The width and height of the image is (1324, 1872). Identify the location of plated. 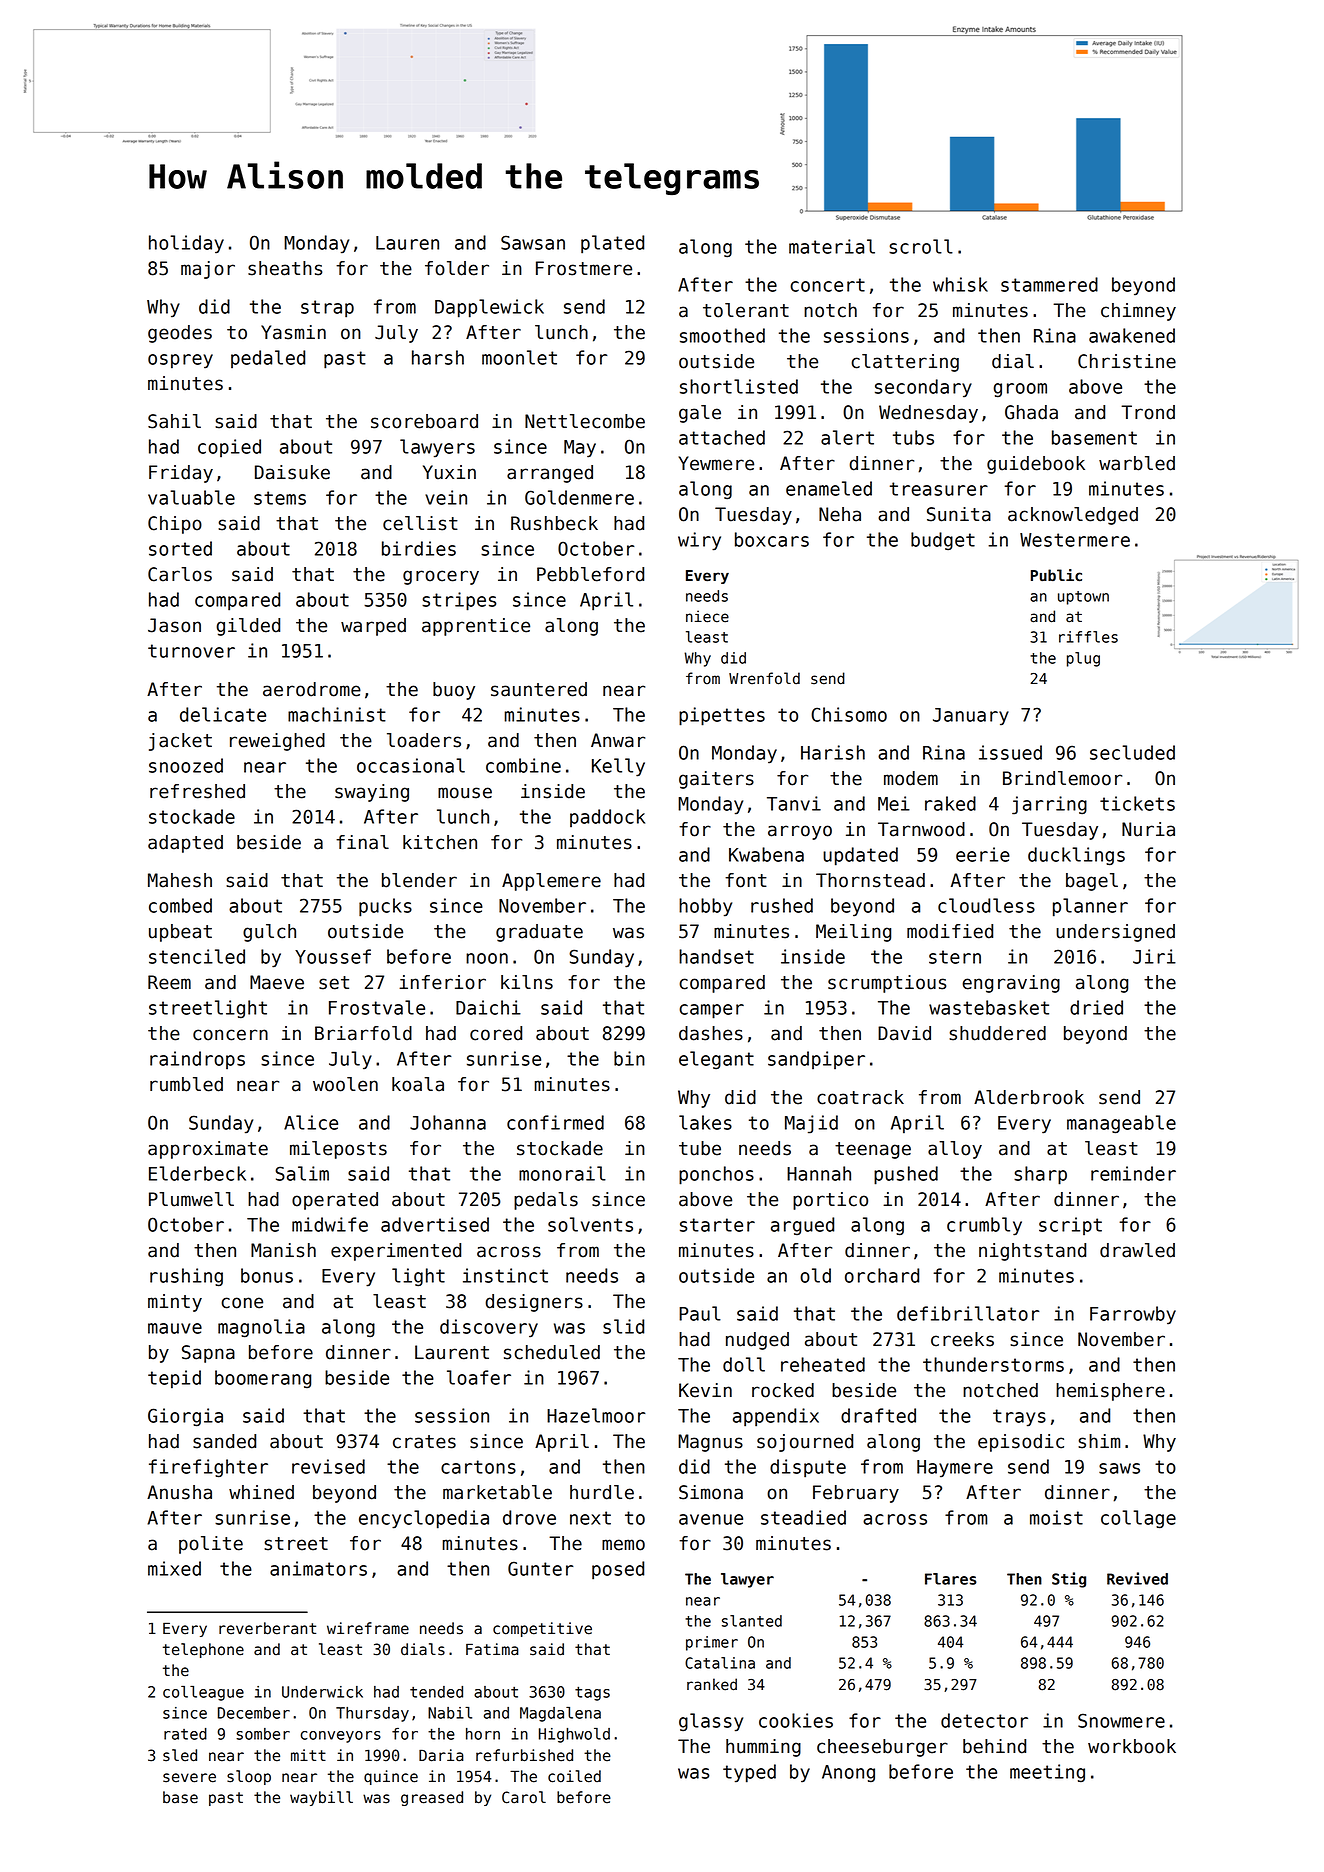
(612, 244).
